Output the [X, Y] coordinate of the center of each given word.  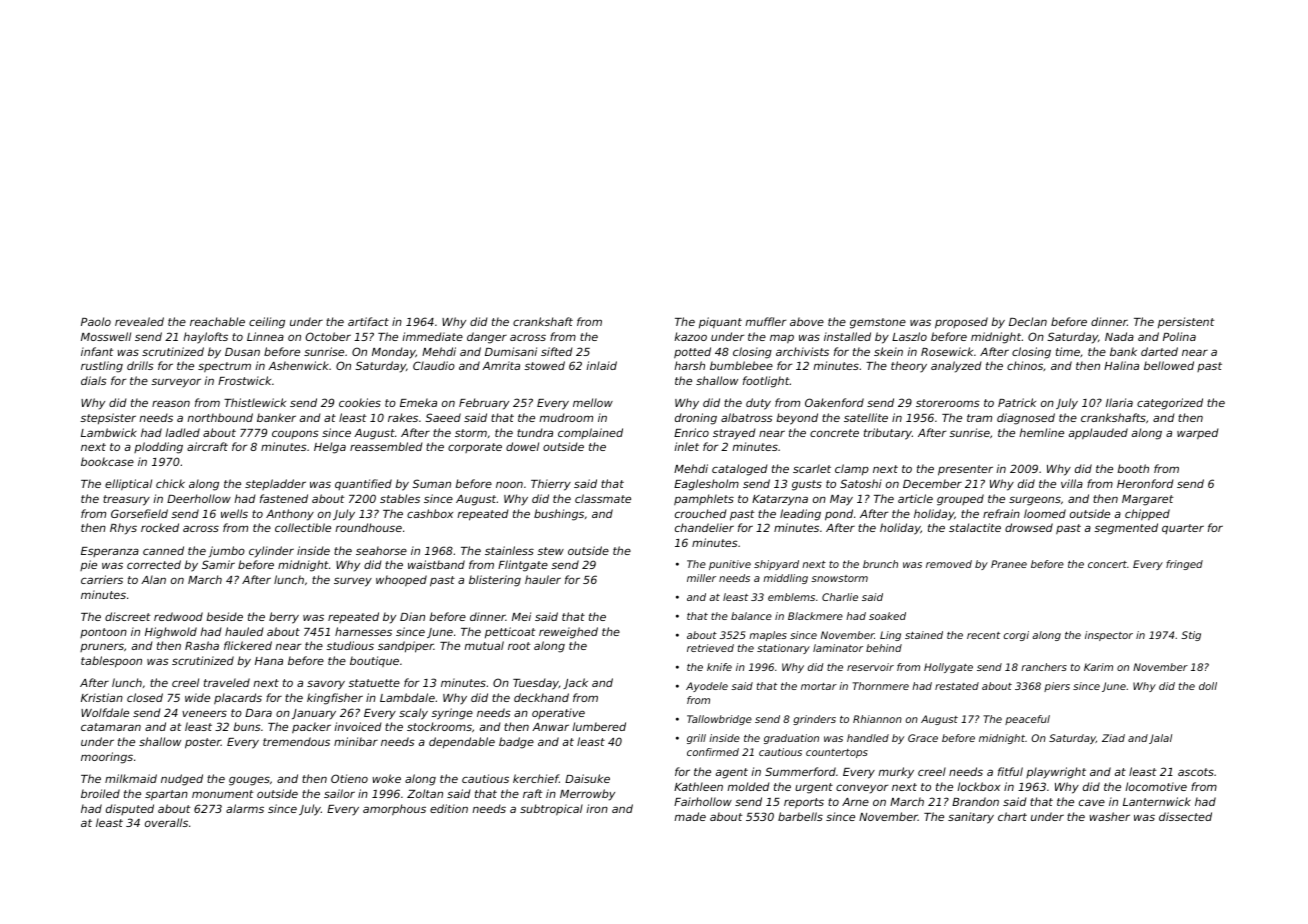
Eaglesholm [706, 485]
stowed [544, 365]
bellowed [1169, 365]
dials [94, 380]
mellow [593, 402]
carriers [102, 579]
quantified [363, 484]
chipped [1147, 514]
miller [701, 578]
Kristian [102, 697]
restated [957, 686]
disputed [130, 809]
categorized [1170, 404]
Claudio [434, 365]
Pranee [1009, 564]
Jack [575, 683]
